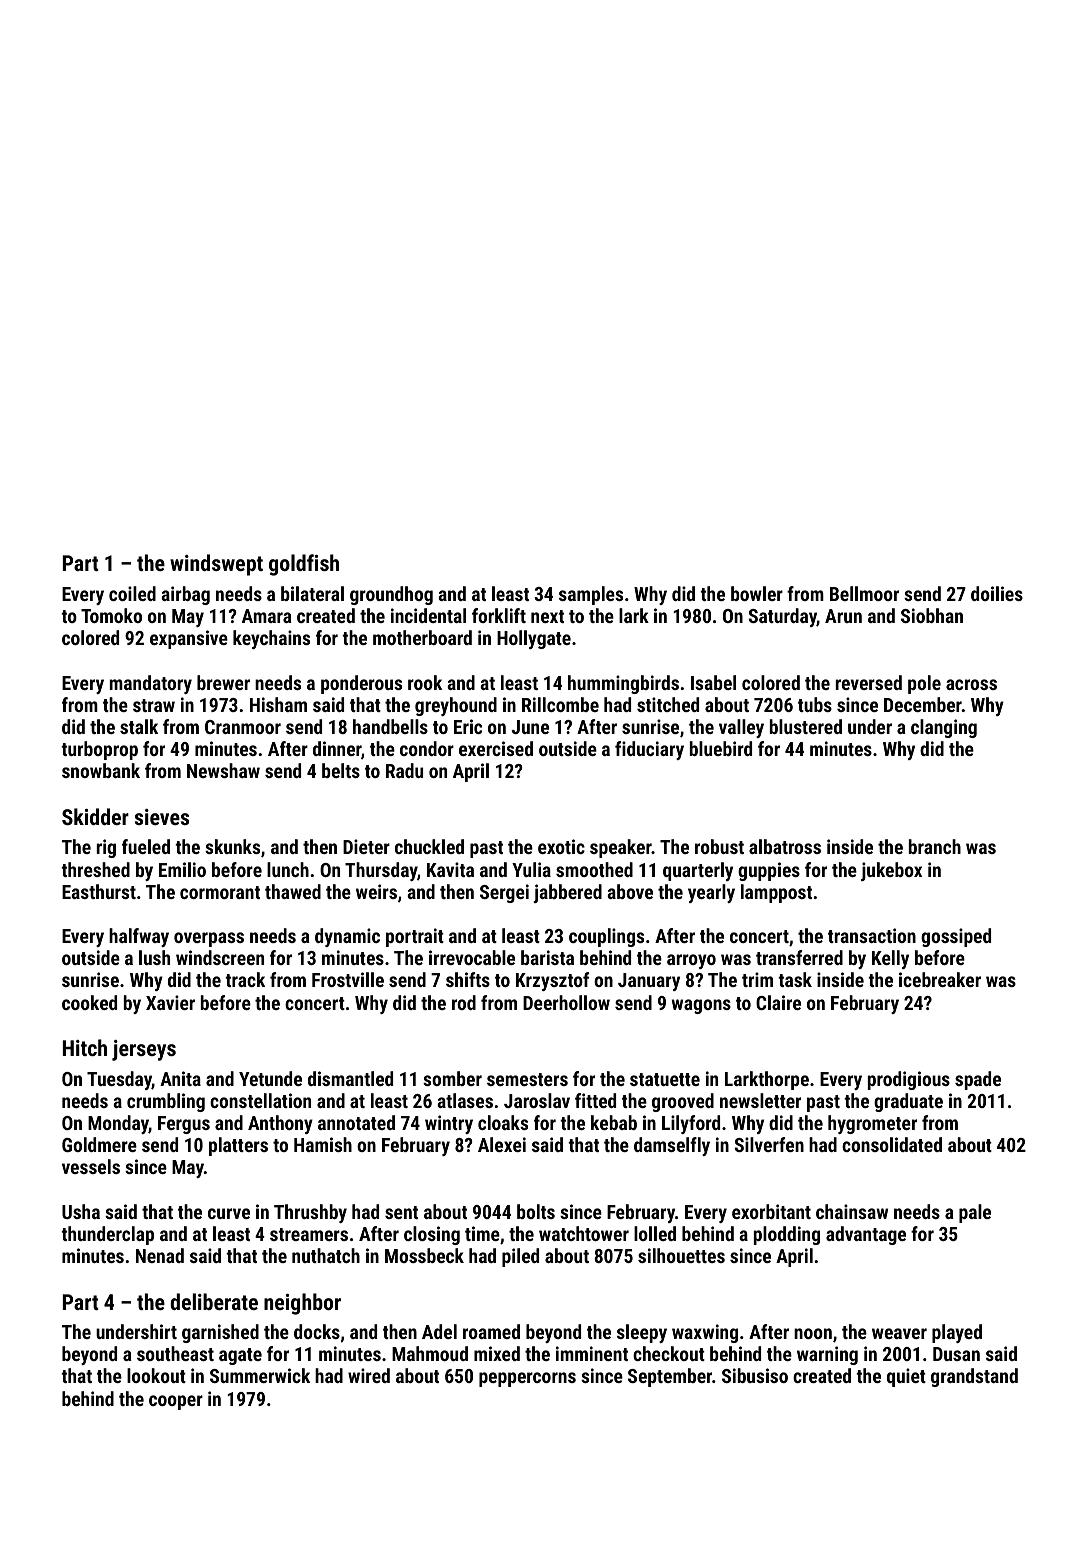  Describe the element at coordinates (978, 1080) in the image. I see `spade` at that location.
